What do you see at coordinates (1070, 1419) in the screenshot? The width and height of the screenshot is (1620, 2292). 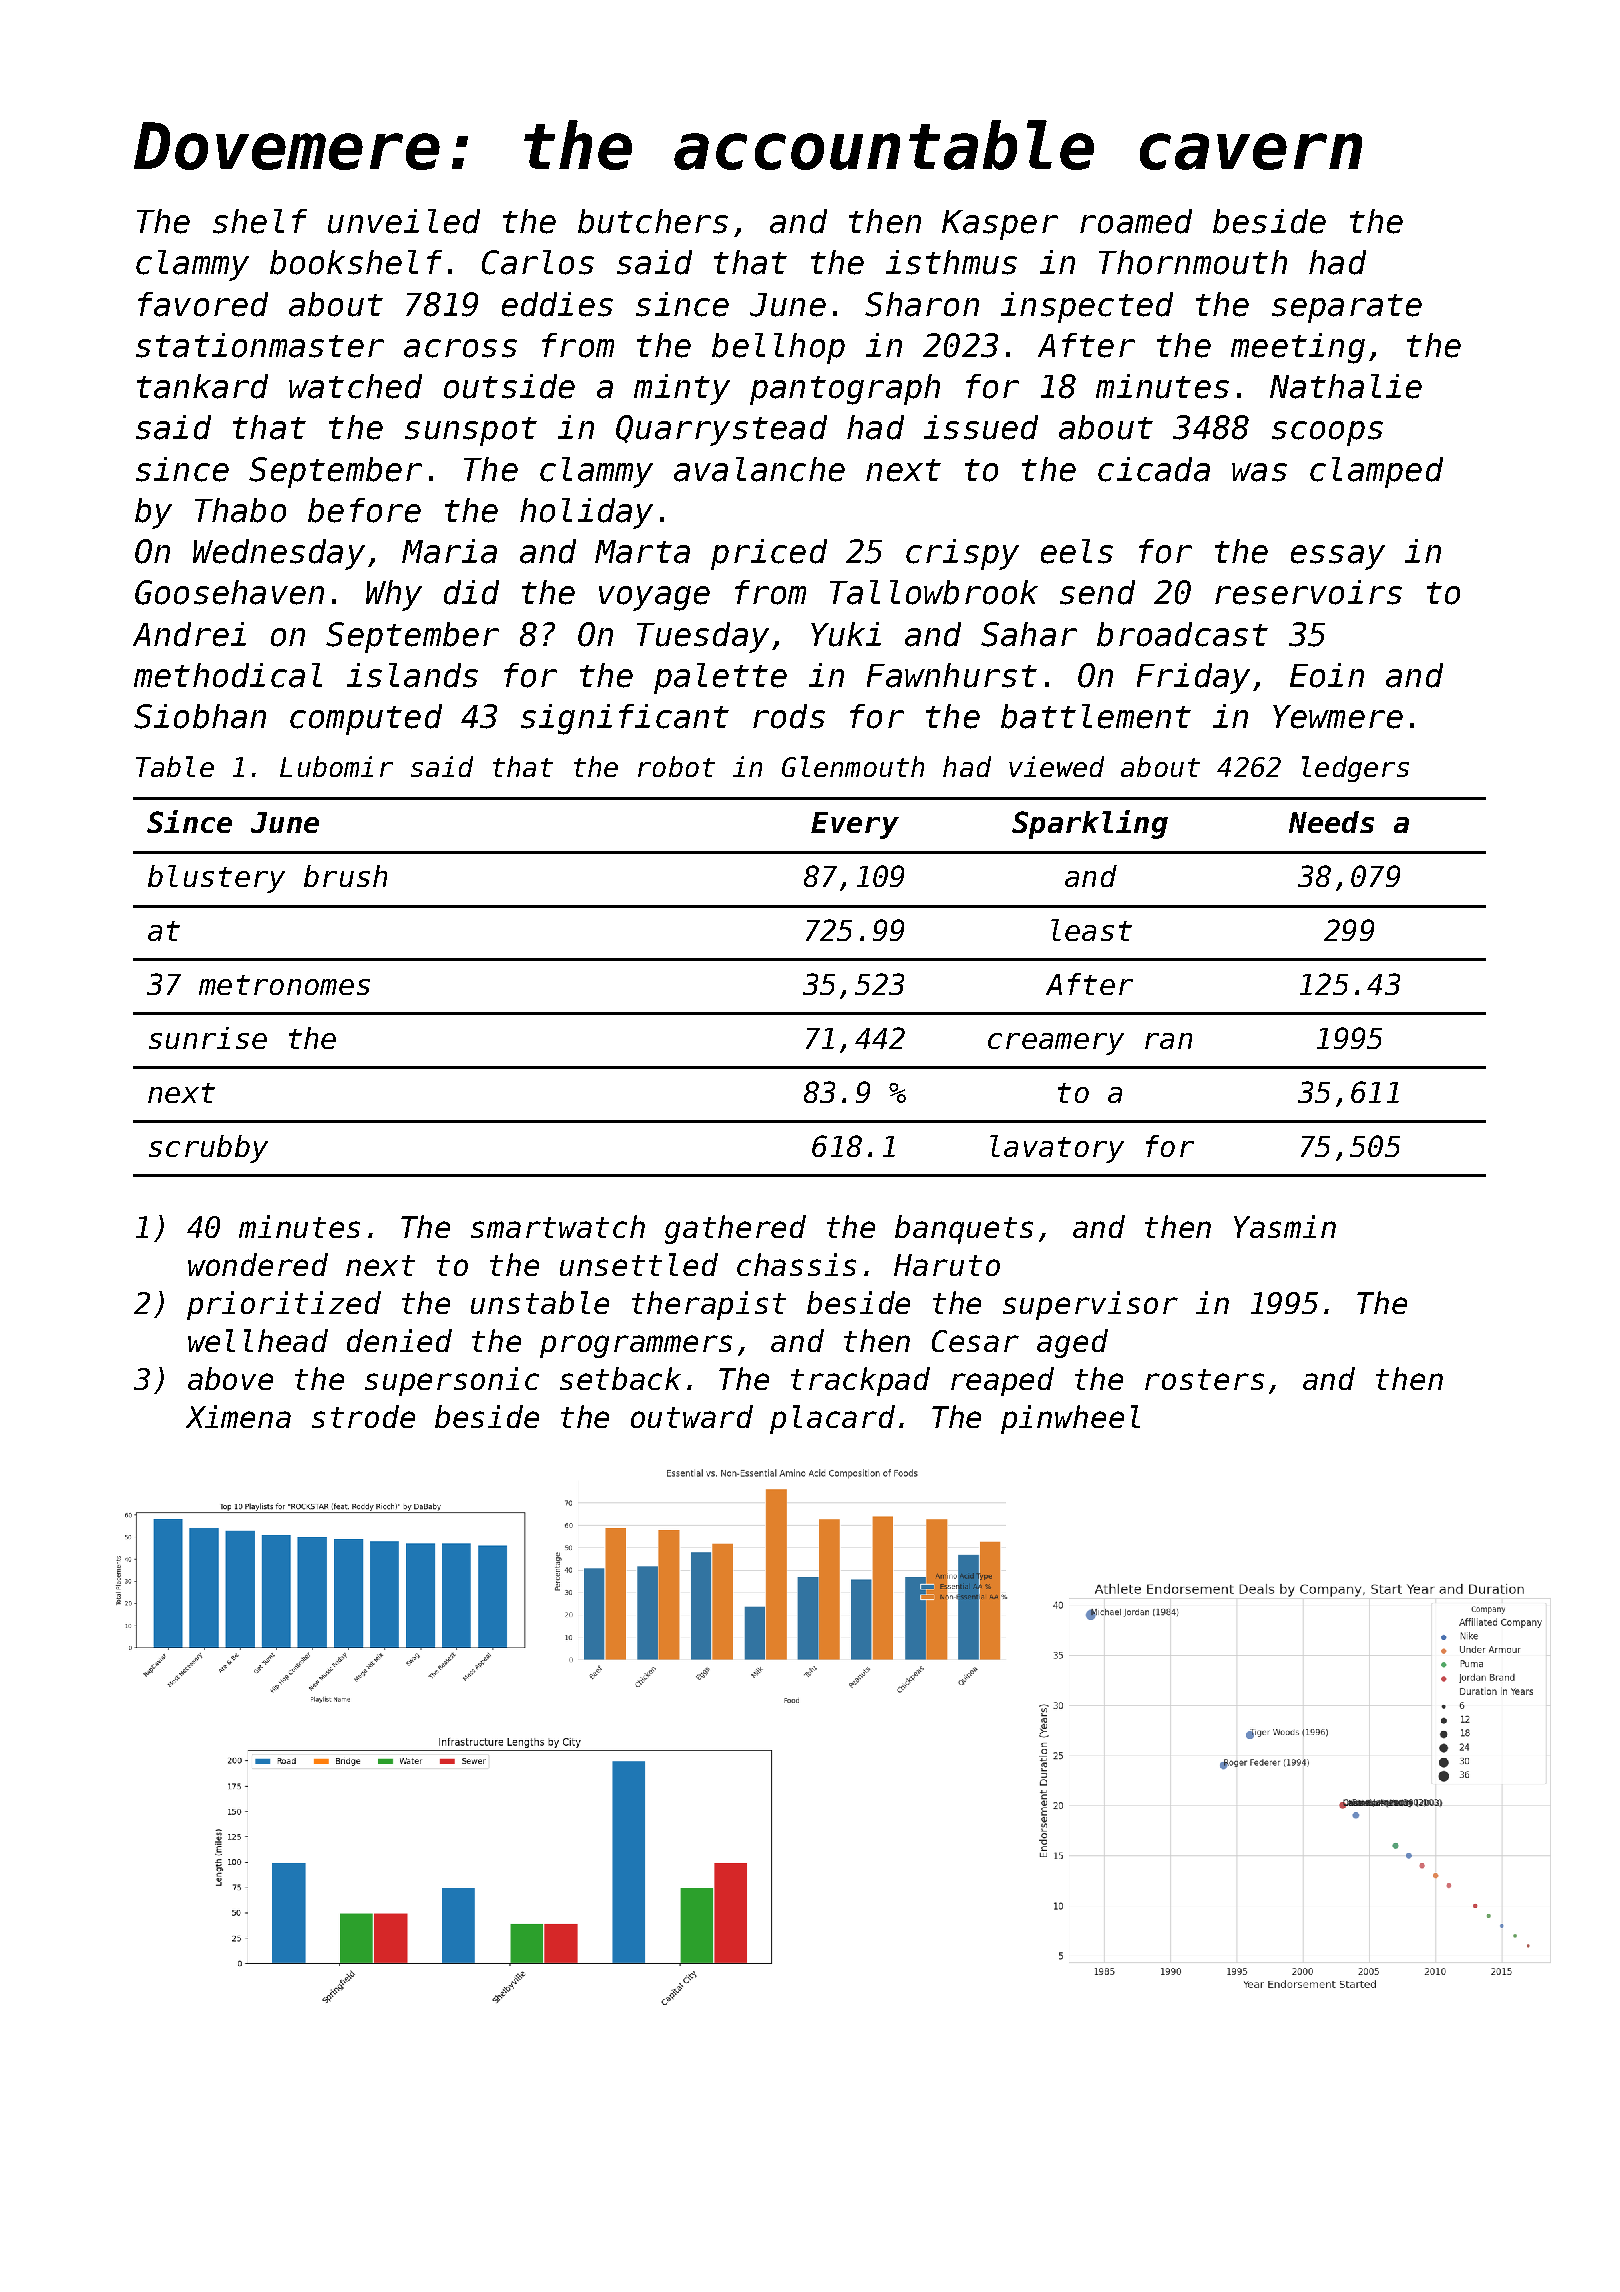 I see `pinwheel` at bounding box center [1070, 1419].
